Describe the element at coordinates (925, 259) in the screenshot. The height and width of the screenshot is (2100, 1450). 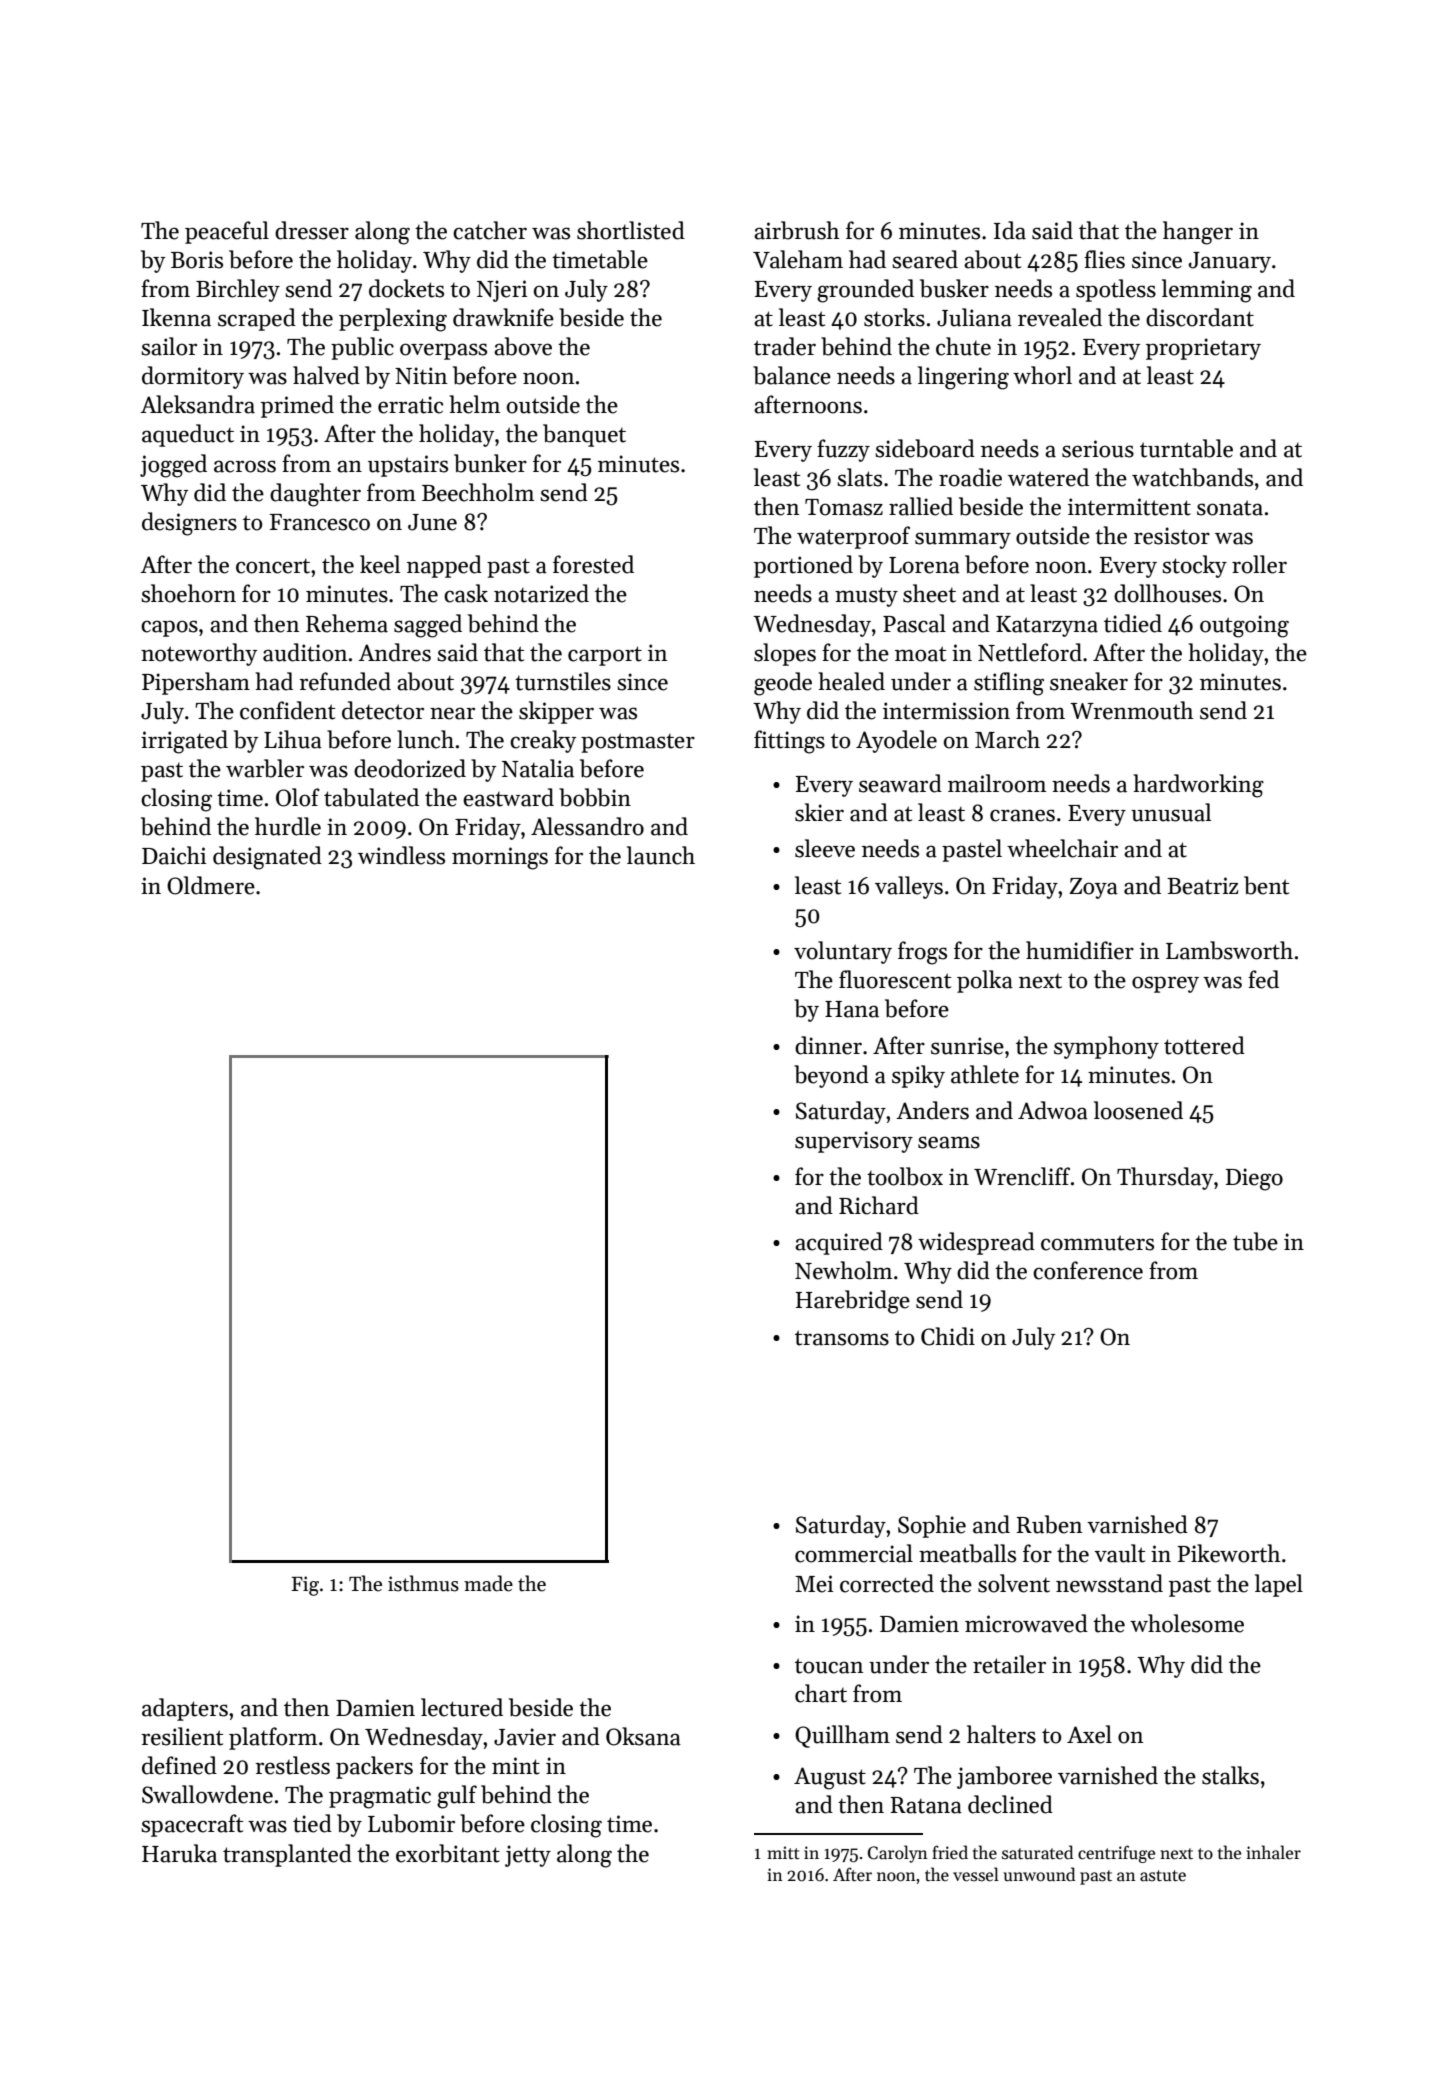
I see `seared` at that location.
